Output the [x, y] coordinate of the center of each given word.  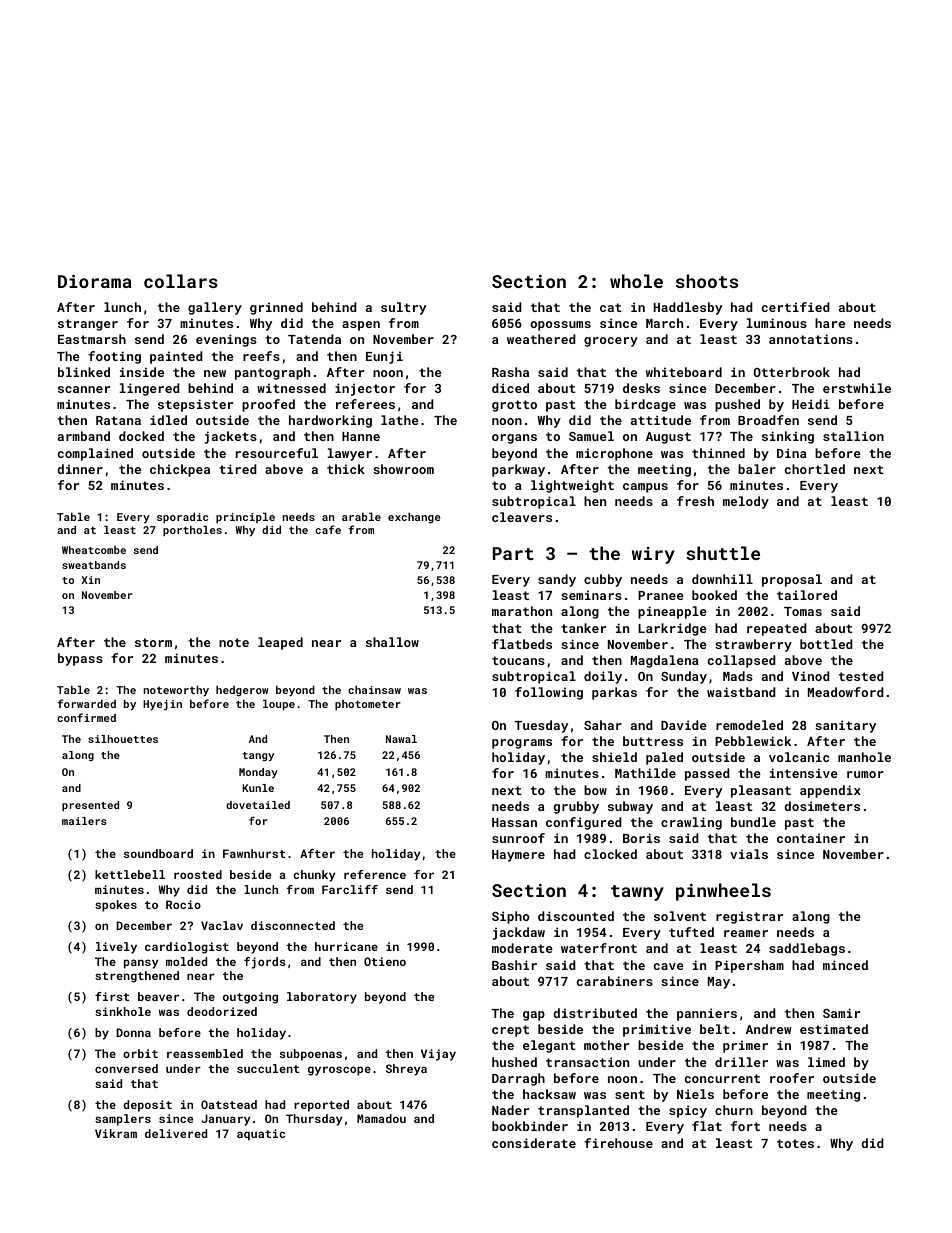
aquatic [261, 1135]
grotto [514, 406]
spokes [116, 906]
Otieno [385, 961]
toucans [518, 660]
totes [795, 1143]
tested [861, 676]
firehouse [618, 1143]
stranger [88, 325]
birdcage [645, 405]
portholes [192, 530]
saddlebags [807, 949]
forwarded [86, 703]
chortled [815, 469]
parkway [518, 470]
